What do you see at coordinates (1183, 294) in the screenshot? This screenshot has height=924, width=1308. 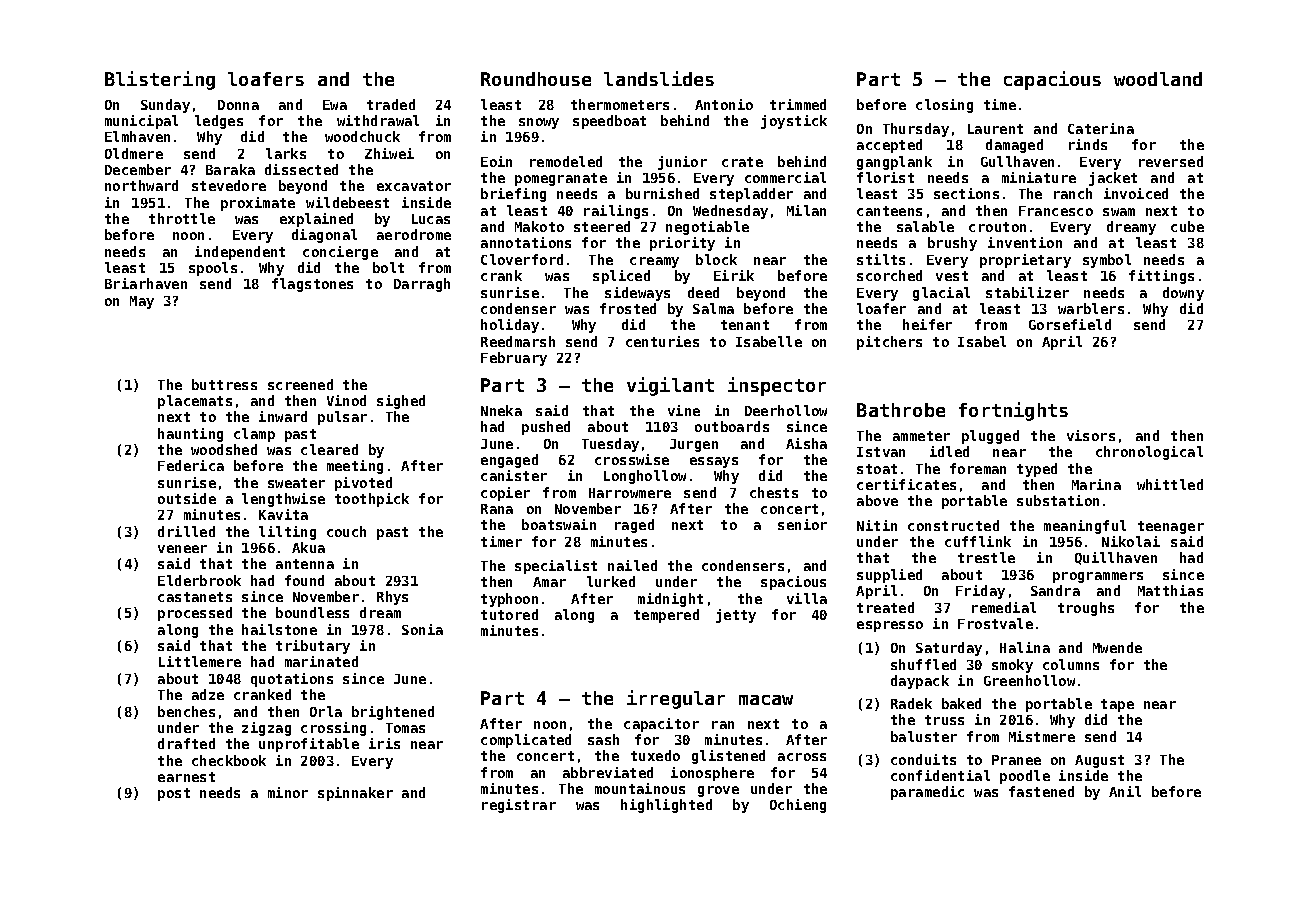 I see `downy` at bounding box center [1183, 294].
